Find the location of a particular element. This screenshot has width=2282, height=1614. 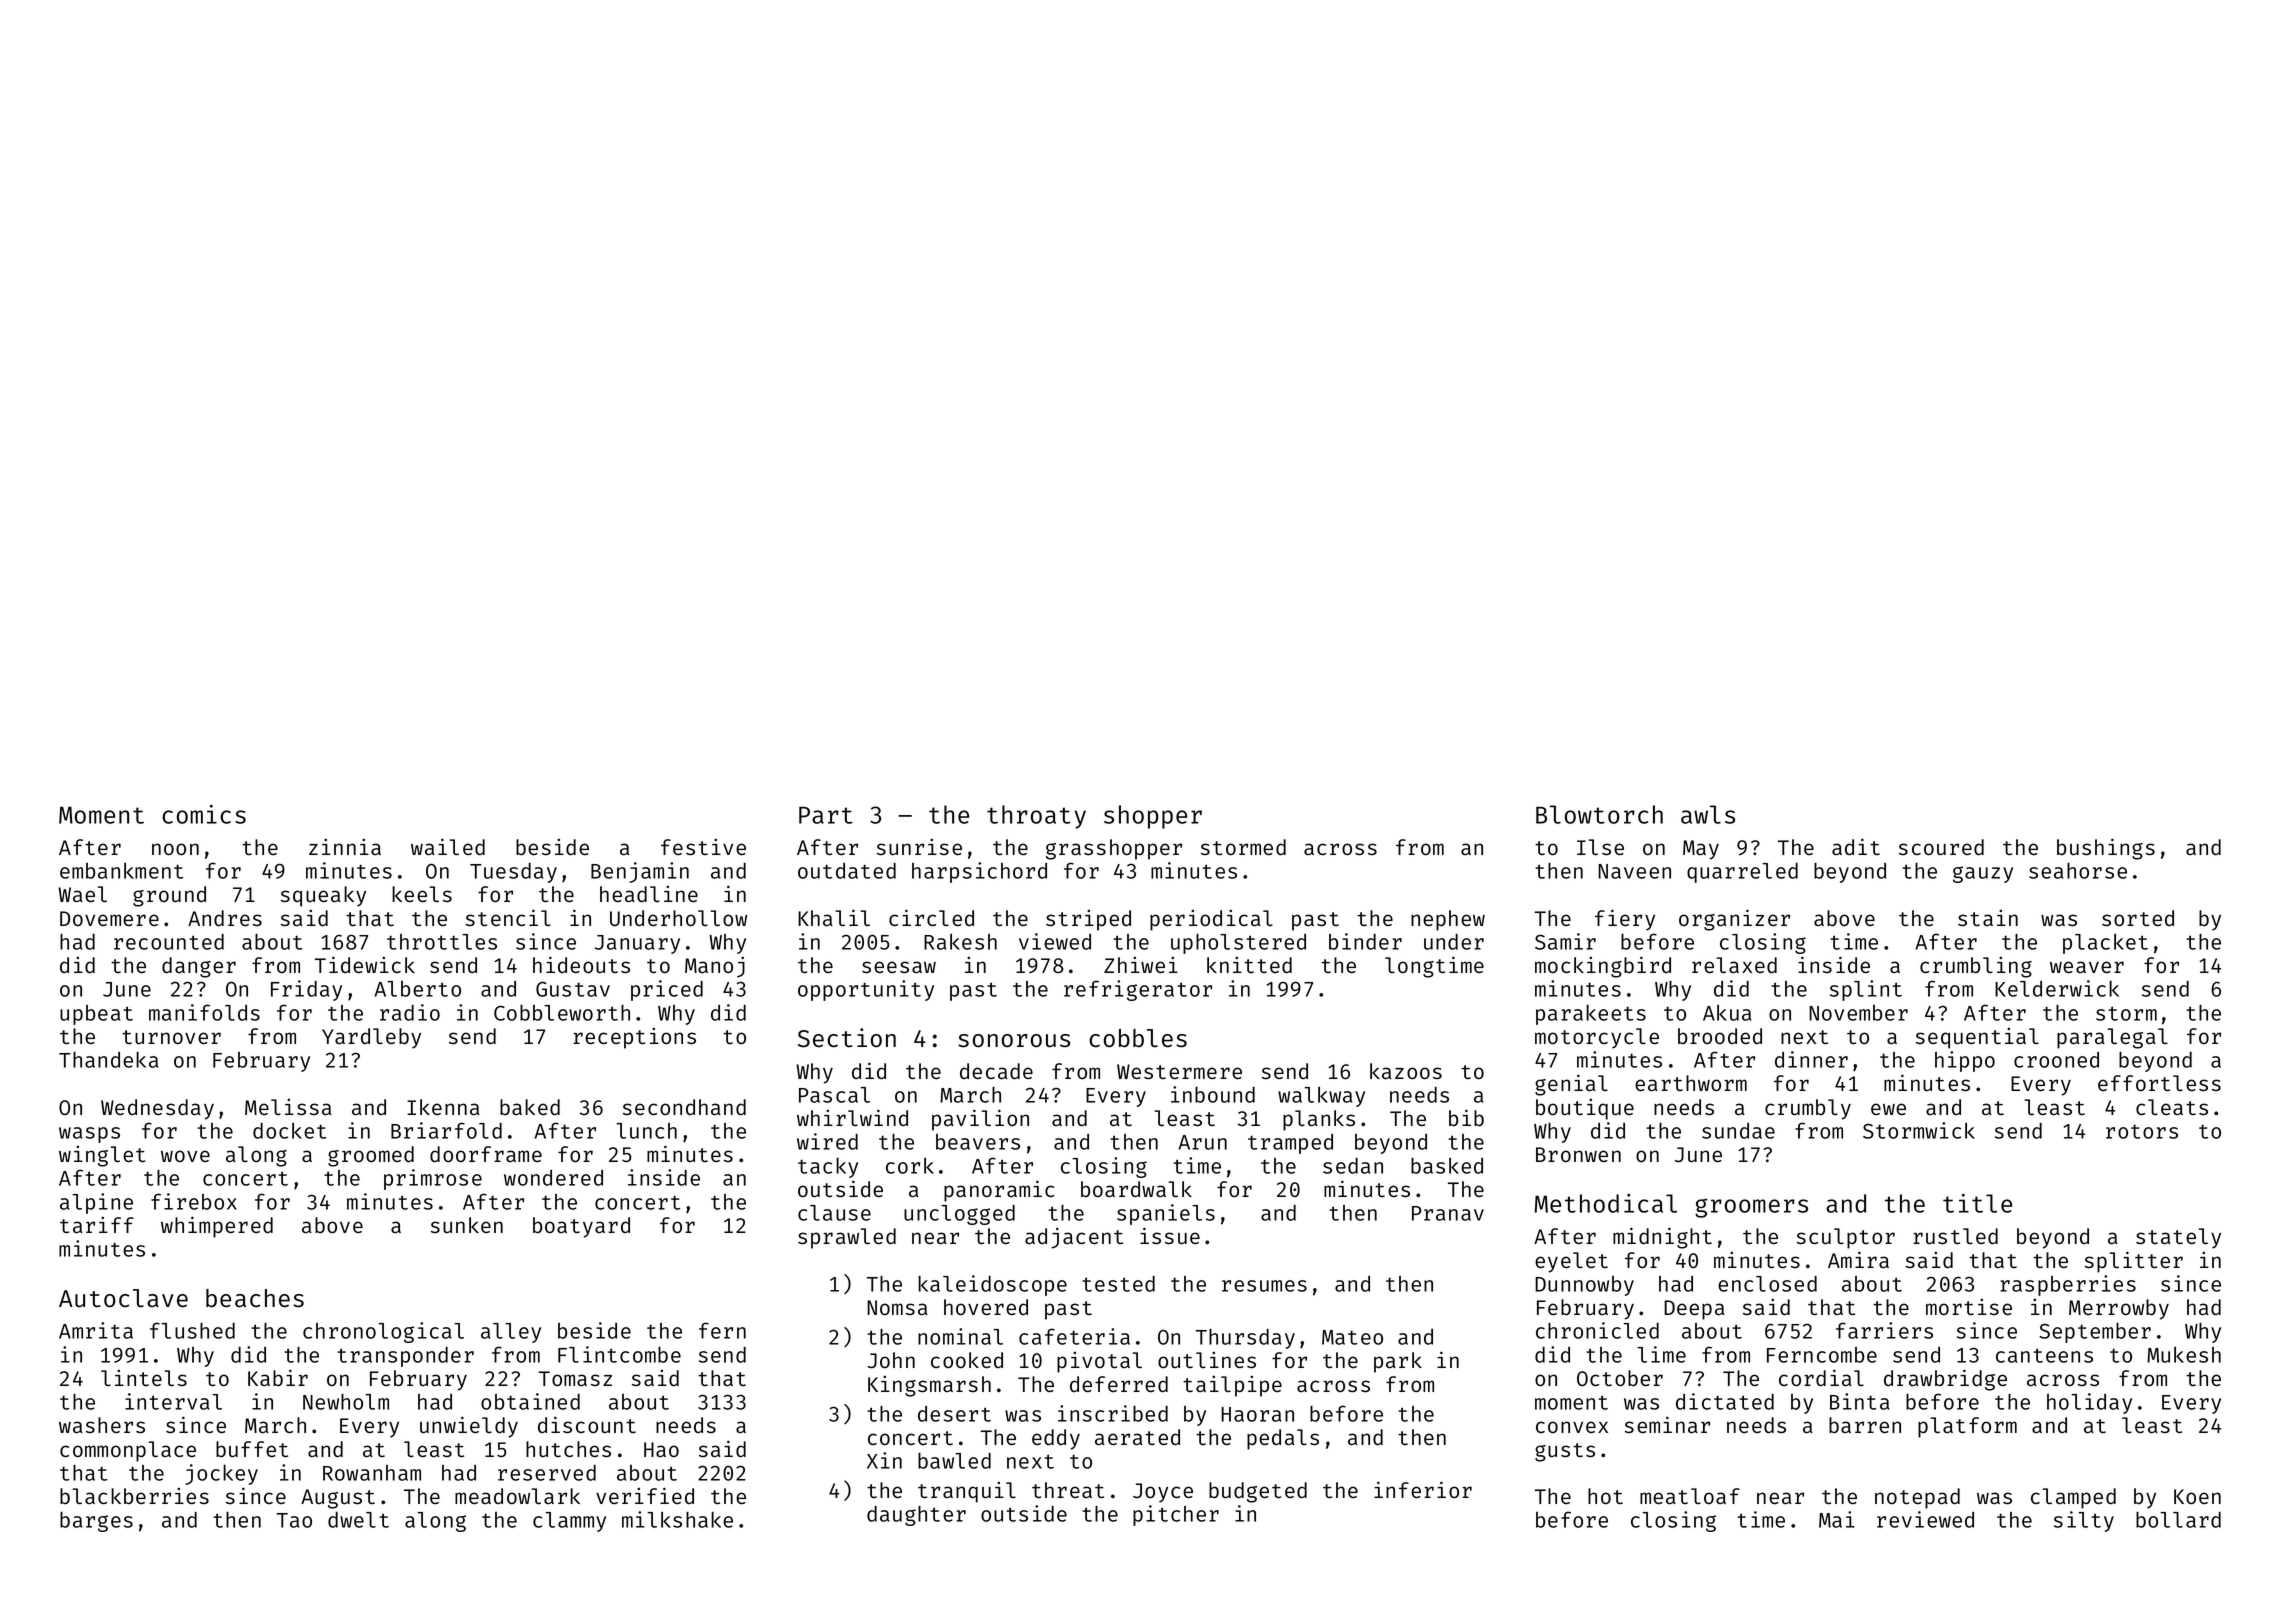

Part is located at coordinates (826, 815).
